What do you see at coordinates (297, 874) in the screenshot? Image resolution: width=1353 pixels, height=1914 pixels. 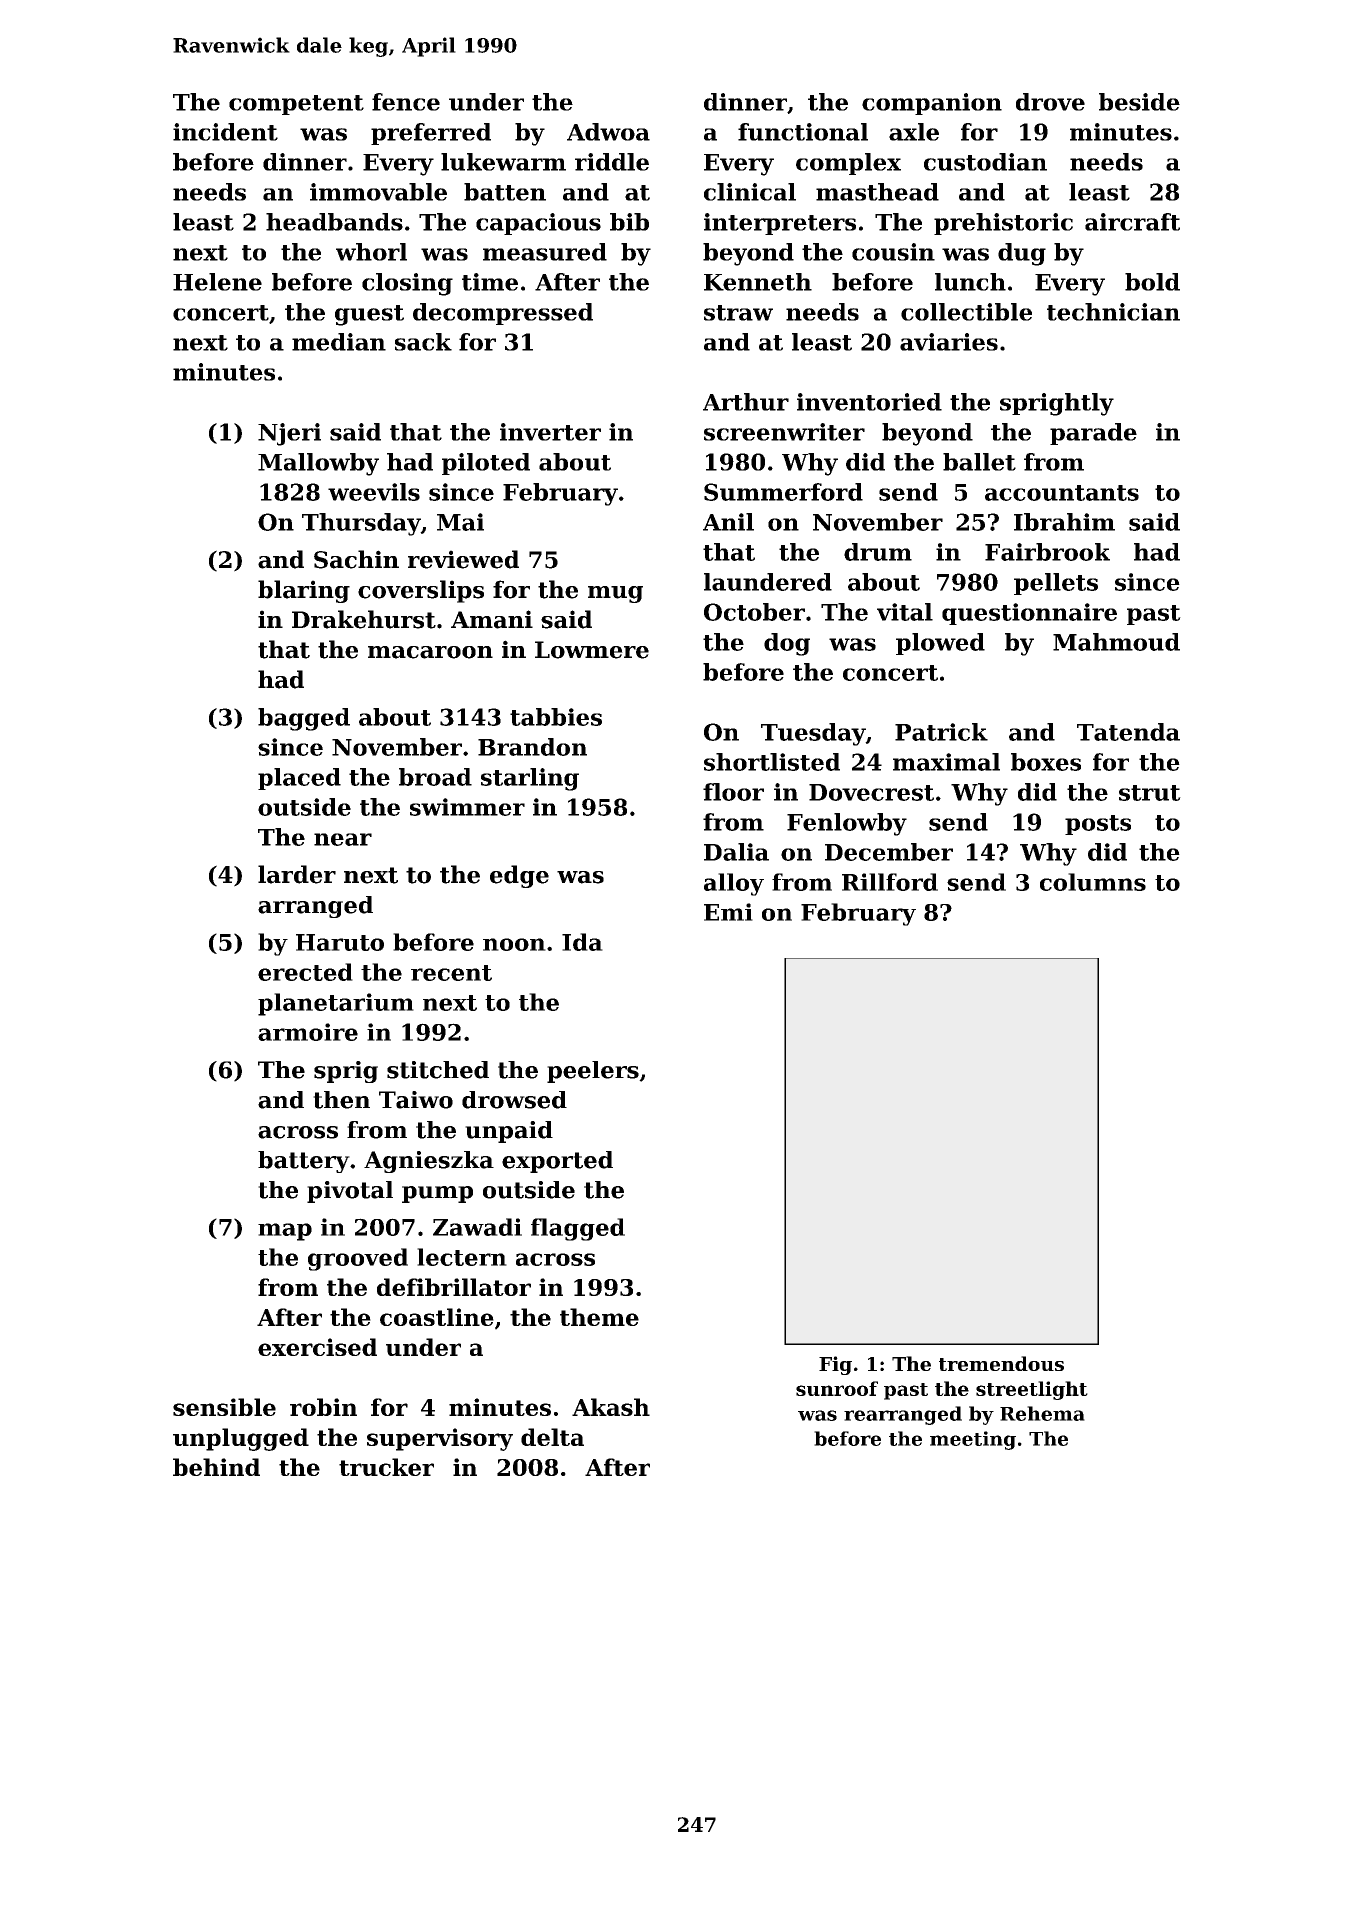 I see `larder` at bounding box center [297, 874].
